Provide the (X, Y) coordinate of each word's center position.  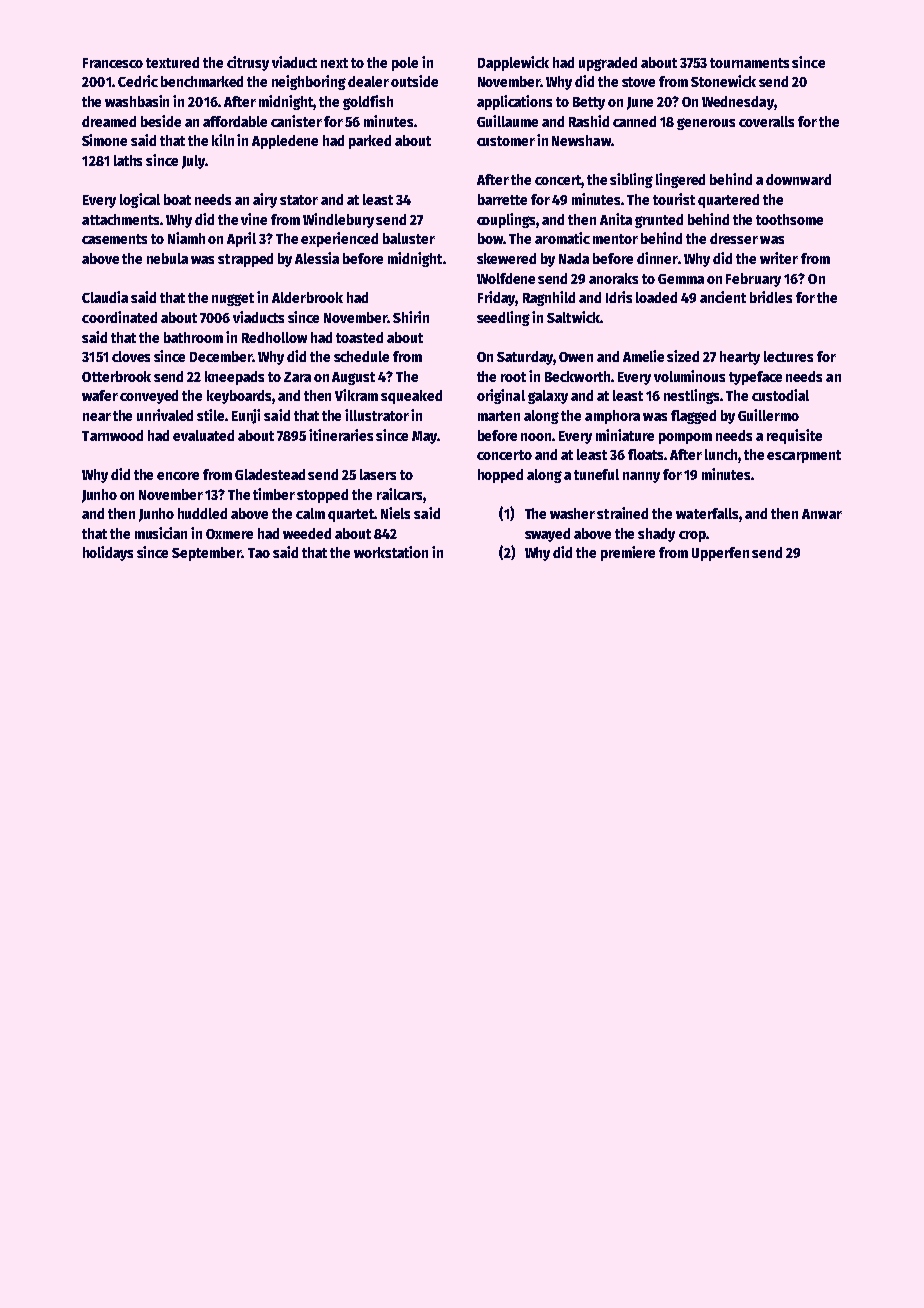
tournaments (749, 63)
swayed (547, 535)
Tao (259, 553)
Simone (104, 140)
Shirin (411, 317)
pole (405, 64)
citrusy (248, 63)
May (424, 437)
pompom (685, 438)
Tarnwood (112, 435)
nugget (233, 299)
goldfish (368, 102)
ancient (723, 297)
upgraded (608, 64)
